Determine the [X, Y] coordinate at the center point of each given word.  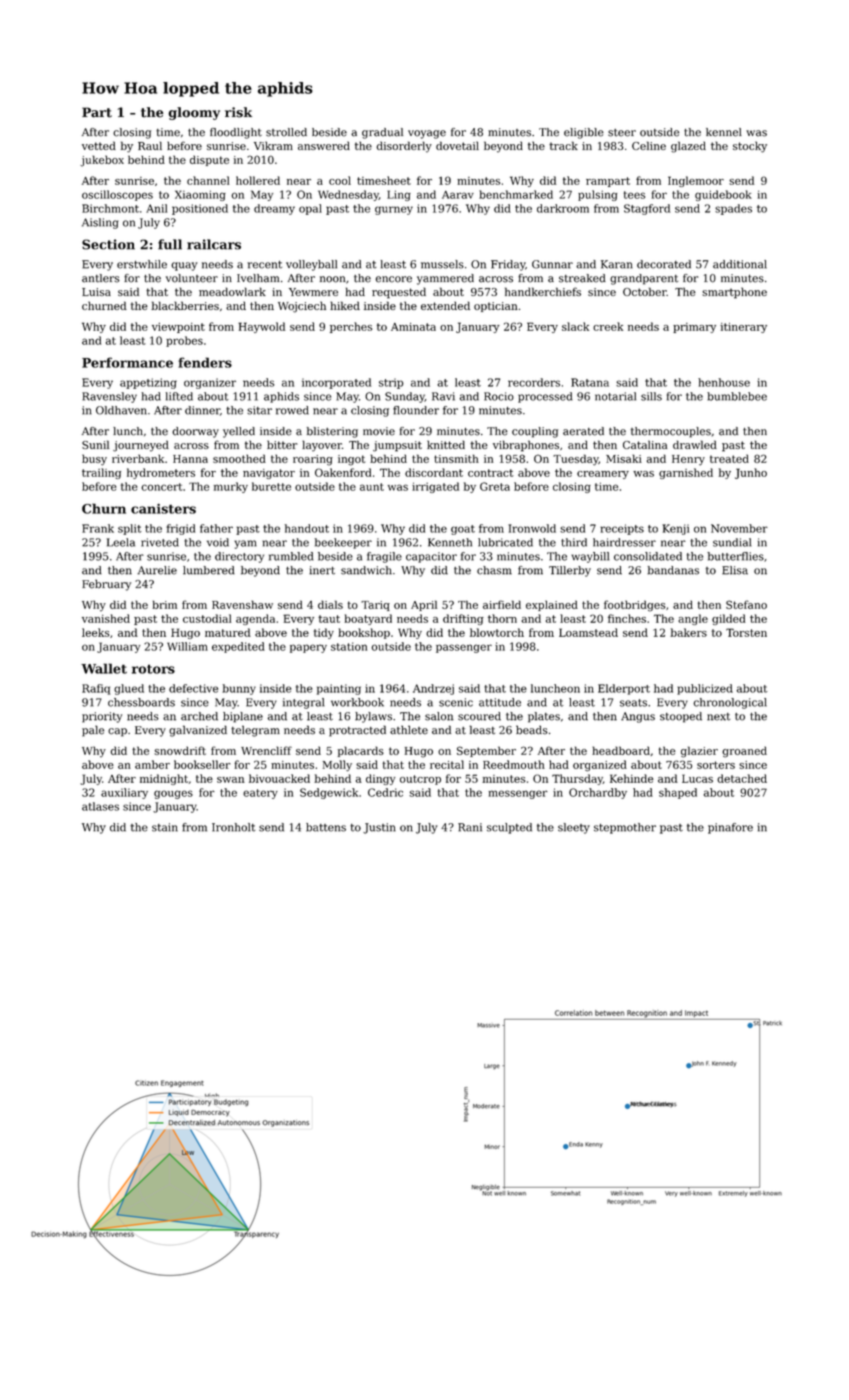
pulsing [597, 195]
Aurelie [157, 570]
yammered [445, 279]
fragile [384, 557]
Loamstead [588, 632]
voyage [427, 134]
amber [152, 764]
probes [184, 341]
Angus [638, 717]
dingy [380, 779]
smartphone [734, 293]
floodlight [236, 133]
